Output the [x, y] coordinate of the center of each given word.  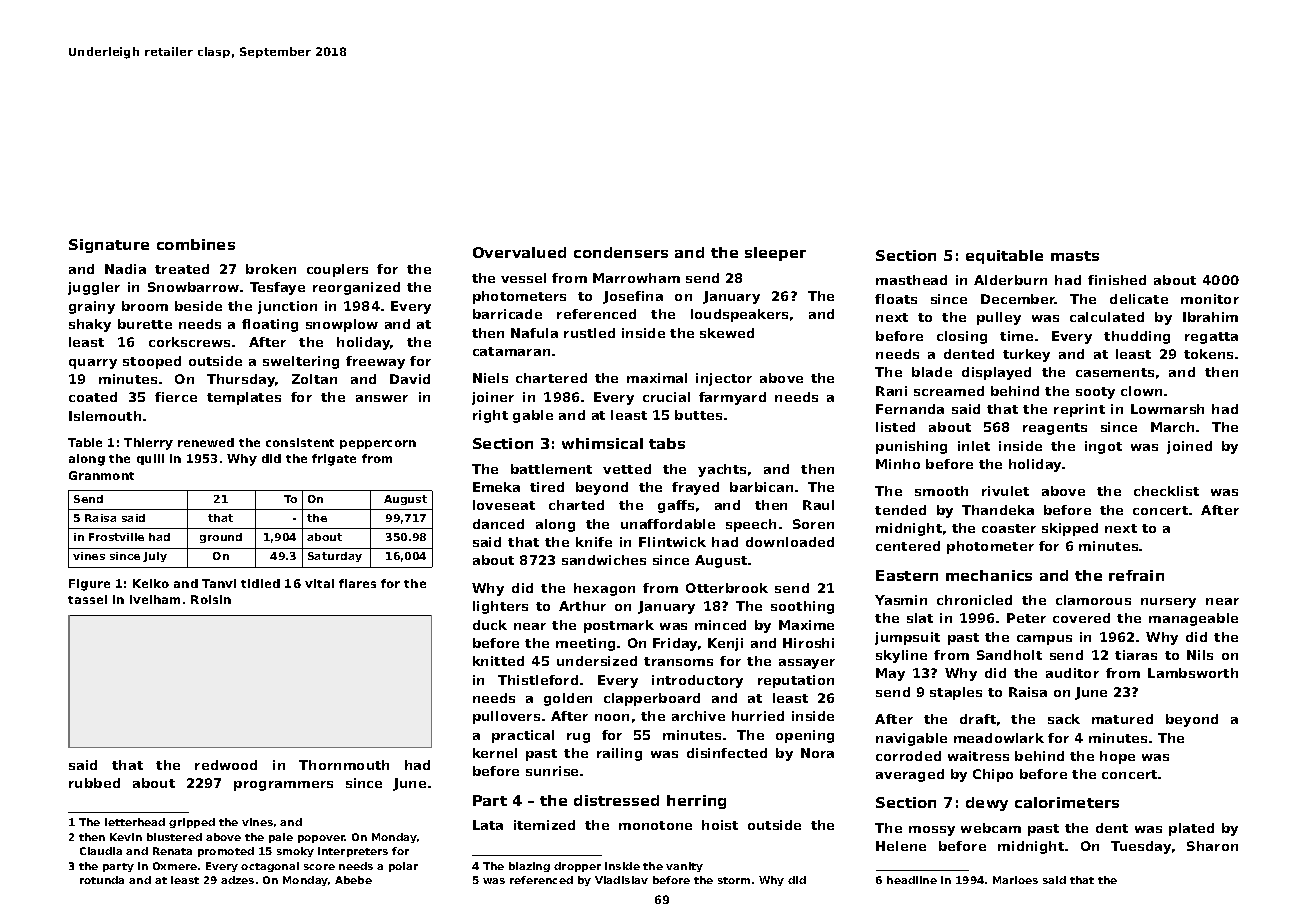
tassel [87, 599]
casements [1115, 372]
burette [145, 324]
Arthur [582, 606]
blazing [529, 867]
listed [895, 427]
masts [1075, 256]
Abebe [353, 880]
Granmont [101, 475]
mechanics [989, 575]
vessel [523, 278]
